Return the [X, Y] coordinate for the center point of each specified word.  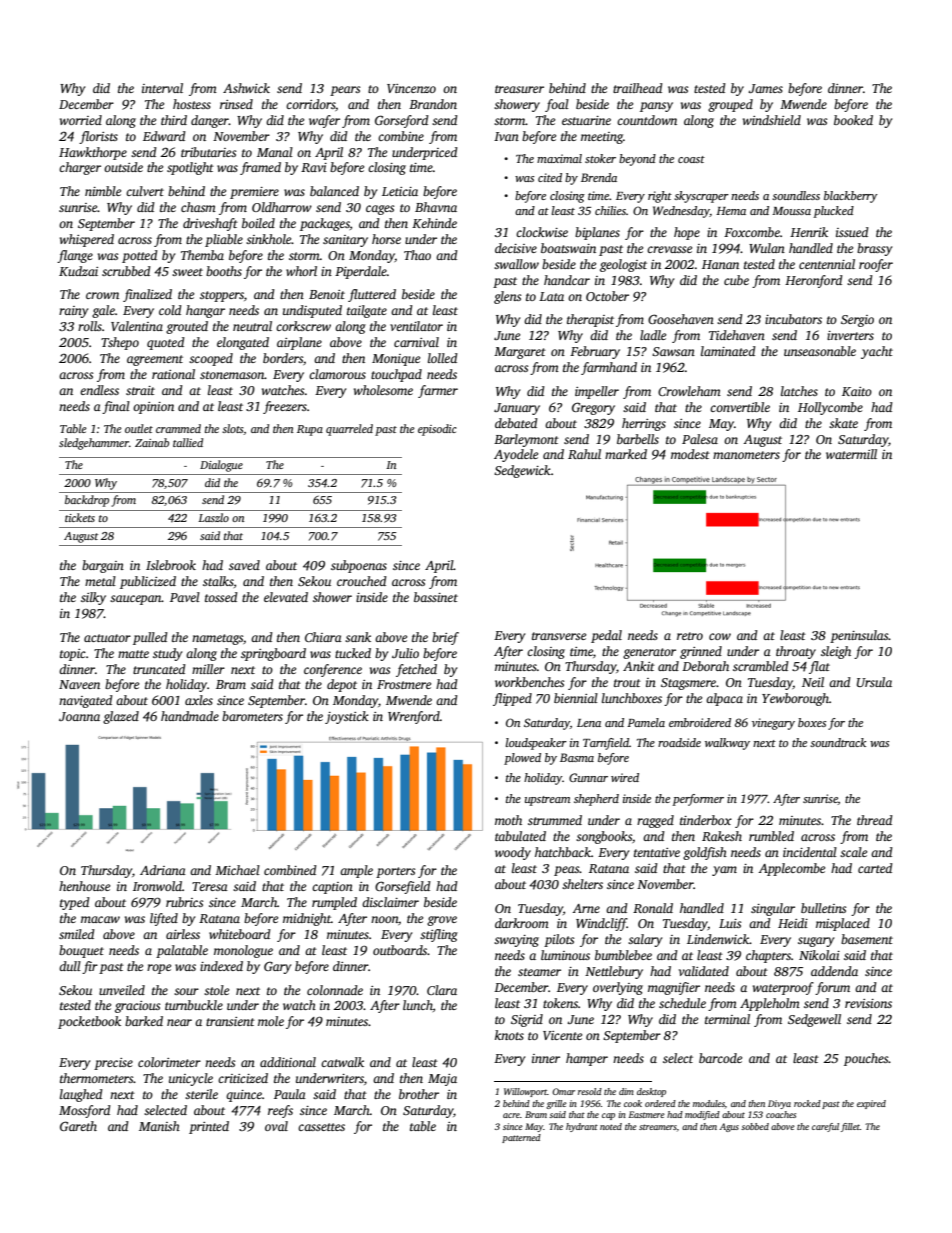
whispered [87, 240]
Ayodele [516, 455]
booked [853, 120]
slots [233, 429]
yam [724, 871]
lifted [164, 919]
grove [442, 921]
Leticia [400, 191]
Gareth [78, 1126]
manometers [746, 455]
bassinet [436, 597]
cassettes [321, 1127]
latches [799, 391]
